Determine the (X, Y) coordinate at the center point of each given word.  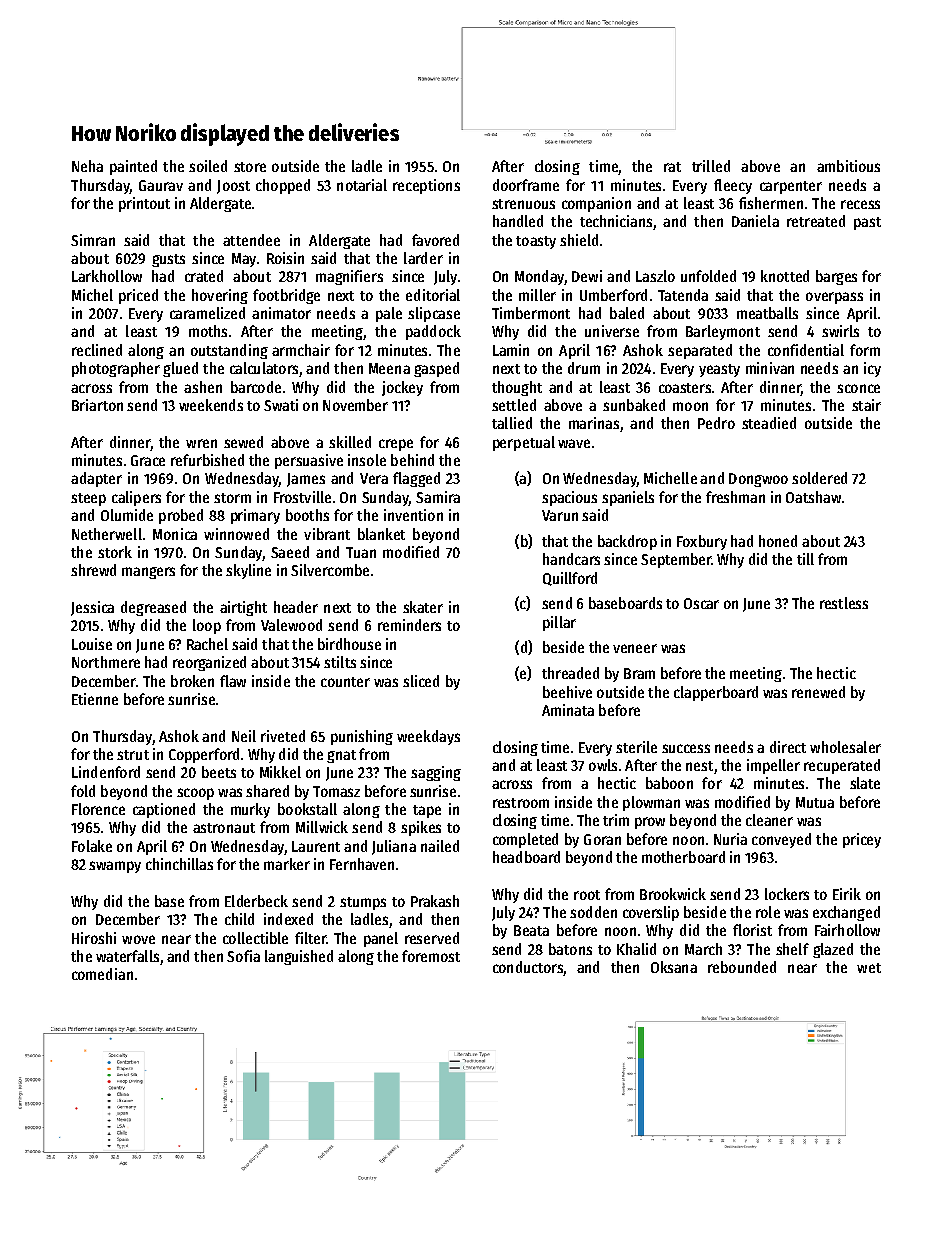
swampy (115, 867)
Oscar (701, 603)
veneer (635, 648)
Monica (175, 534)
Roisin (285, 258)
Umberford (613, 295)
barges (836, 277)
